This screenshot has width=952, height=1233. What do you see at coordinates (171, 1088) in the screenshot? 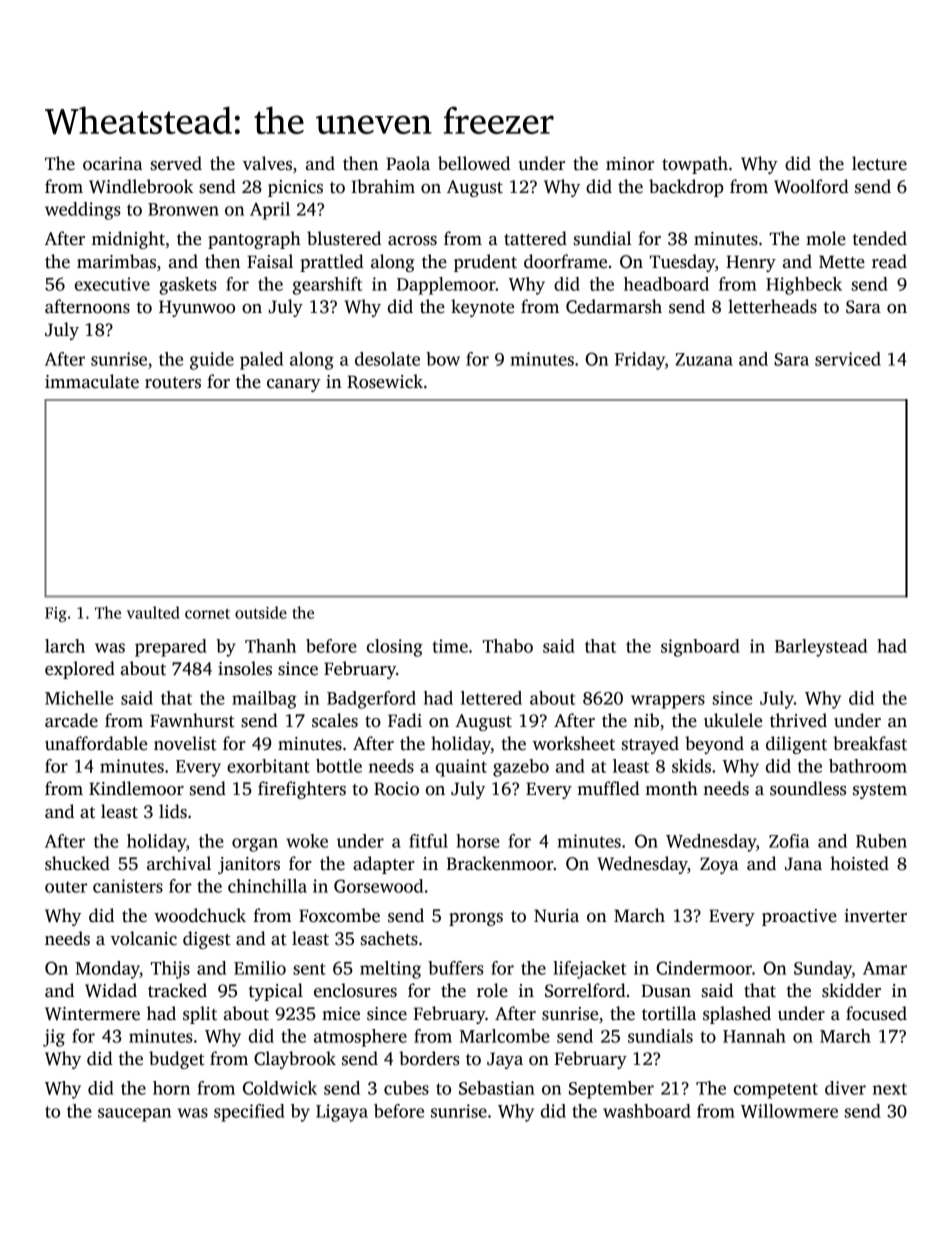
I see `horn` at bounding box center [171, 1088].
